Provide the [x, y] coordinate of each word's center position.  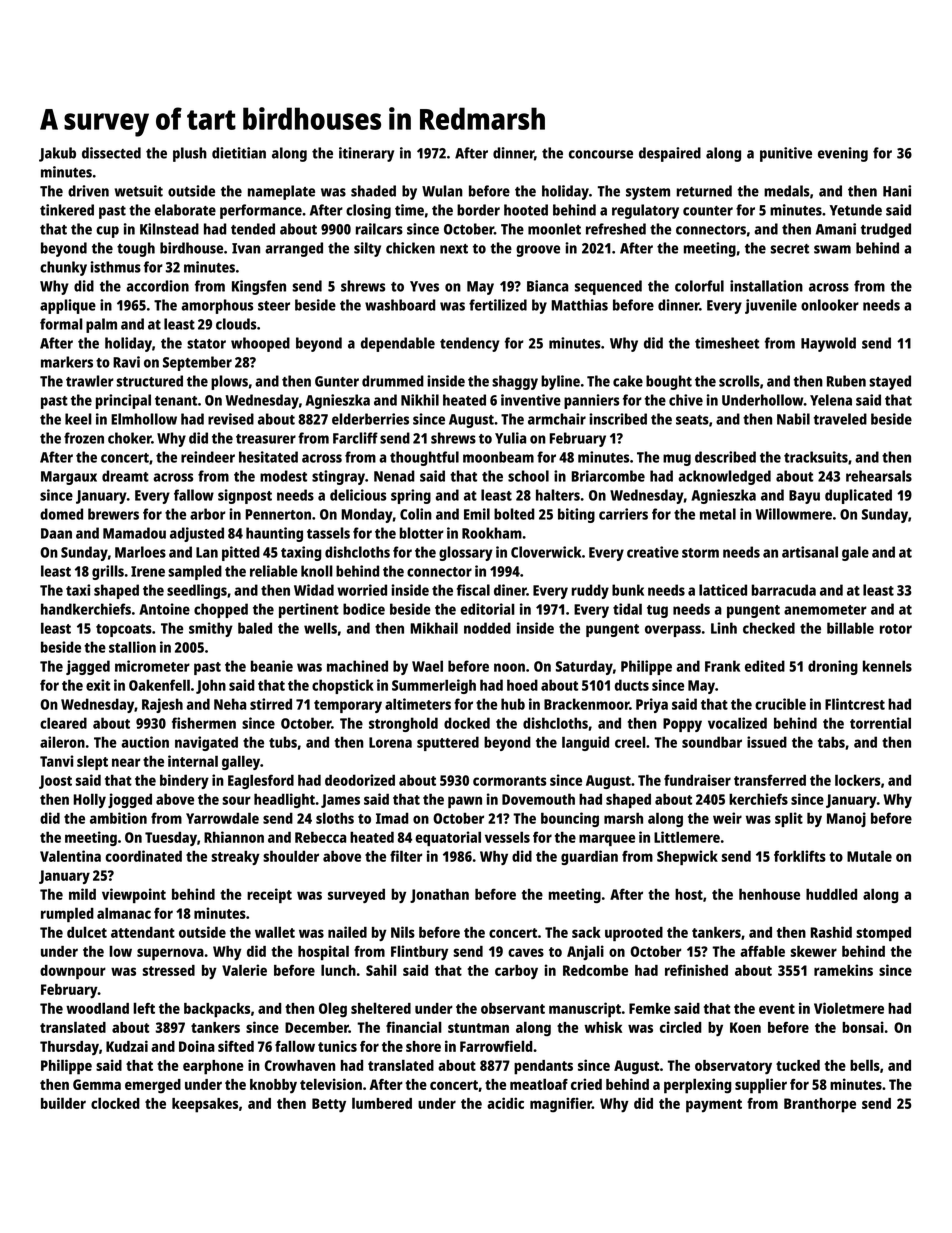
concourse [601, 154]
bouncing [570, 819]
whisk [603, 1027]
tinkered [67, 210]
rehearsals [879, 476]
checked [769, 628]
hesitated [268, 457]
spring [411, 496]
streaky [235, 857]
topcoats [124, 630]
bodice [364, 609]
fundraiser [697, 780]
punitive [786, 154]
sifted [236, 1046]
